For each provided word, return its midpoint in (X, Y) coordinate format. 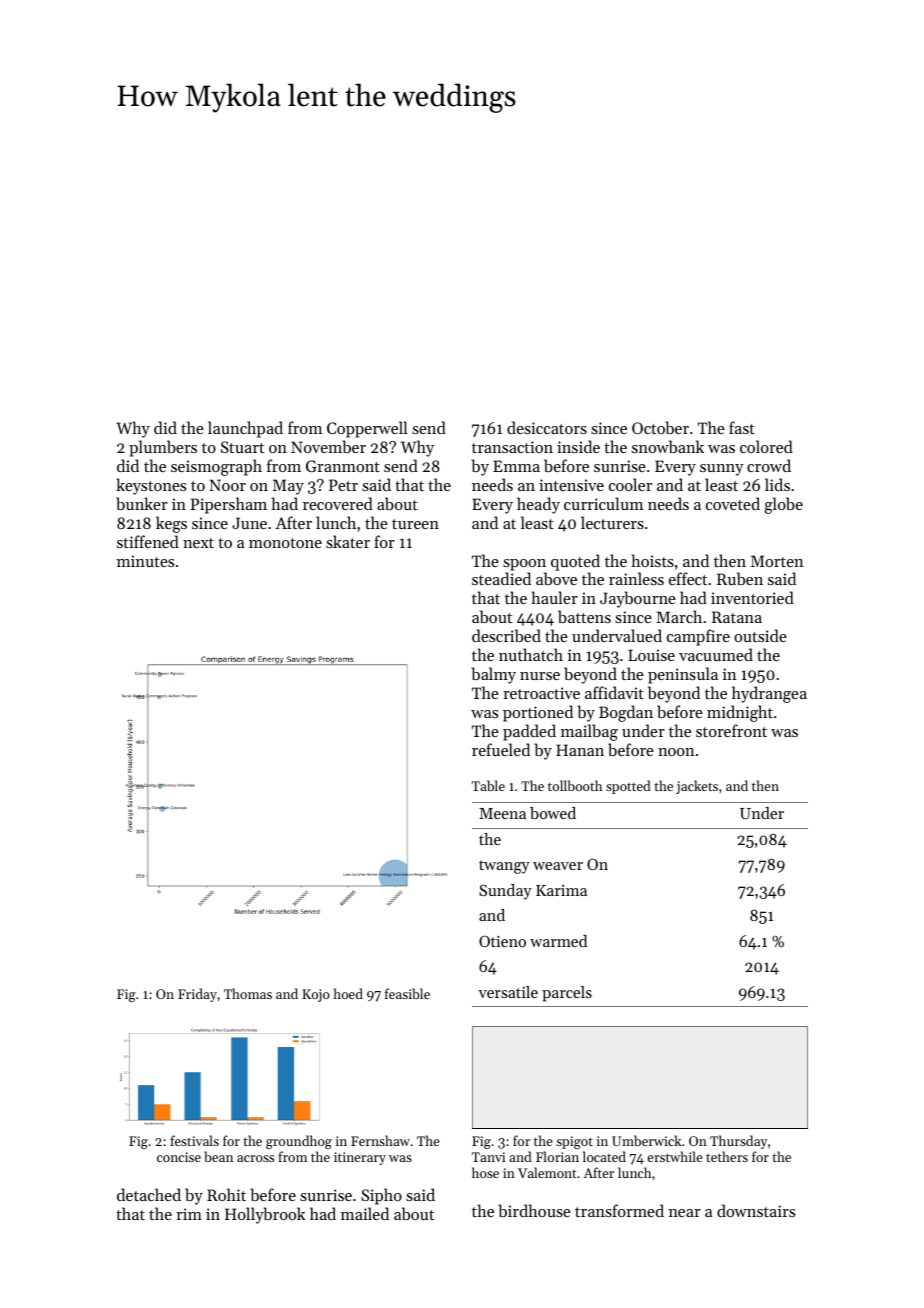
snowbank (668, 446)
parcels (567, 994)
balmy (493, 675)
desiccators (547, 427)
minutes (145, 561)
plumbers (163, 448)
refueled (501, 749)
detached (149, 1194)
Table (488, 785)
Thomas (248, 993)
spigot (574, 1142)
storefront (731, 730)
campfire (698, 637)
